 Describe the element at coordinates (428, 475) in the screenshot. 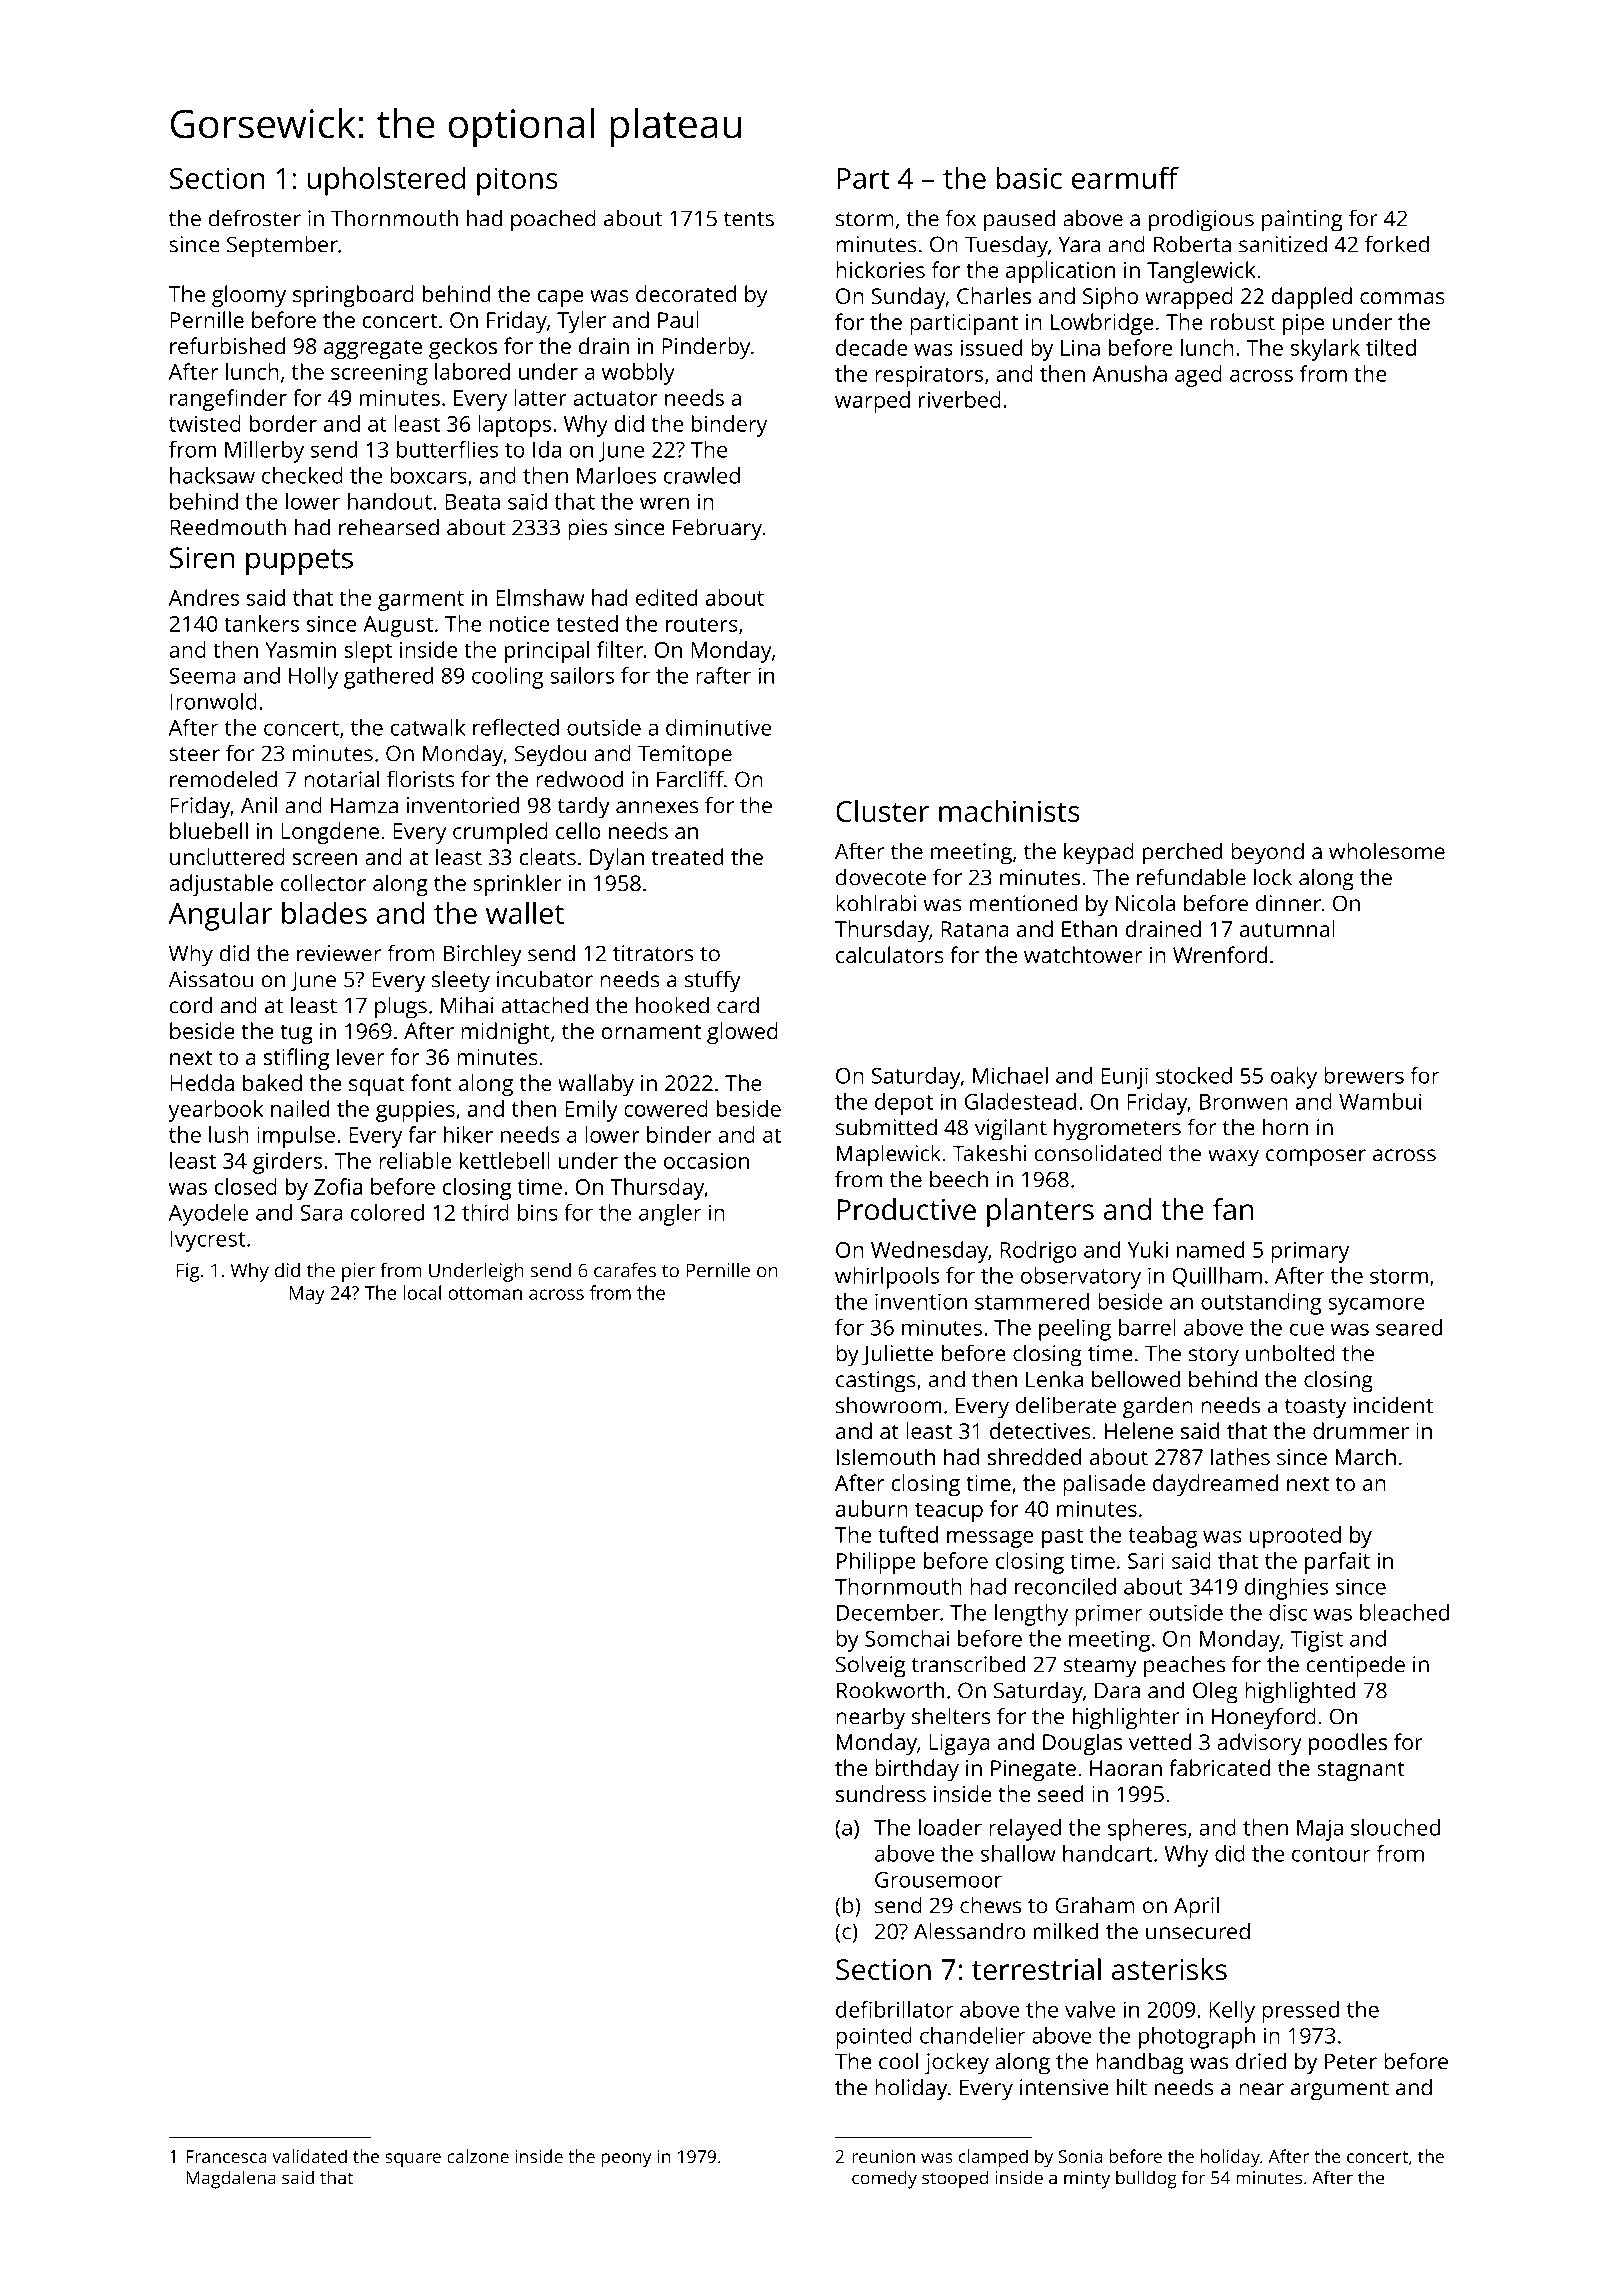

I see `boxcars` at that location.
